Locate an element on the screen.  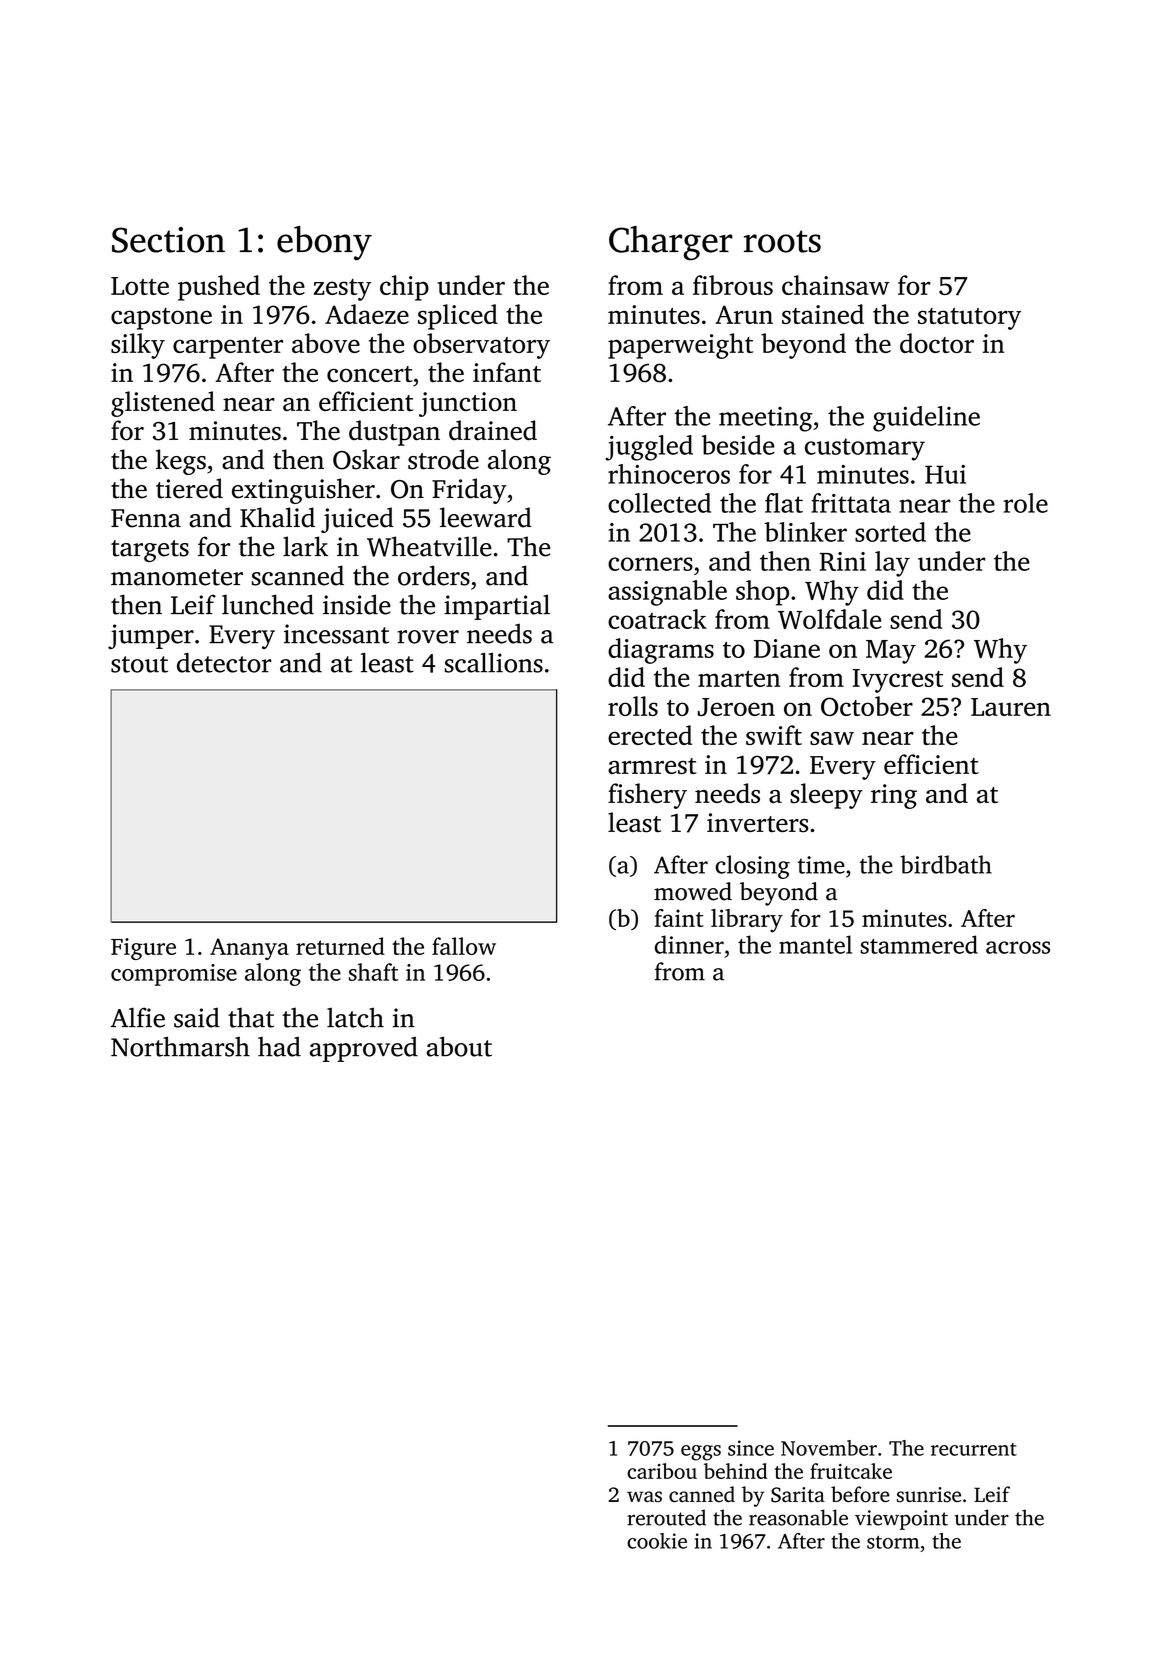
said is located at coordinates (197, 1018).
